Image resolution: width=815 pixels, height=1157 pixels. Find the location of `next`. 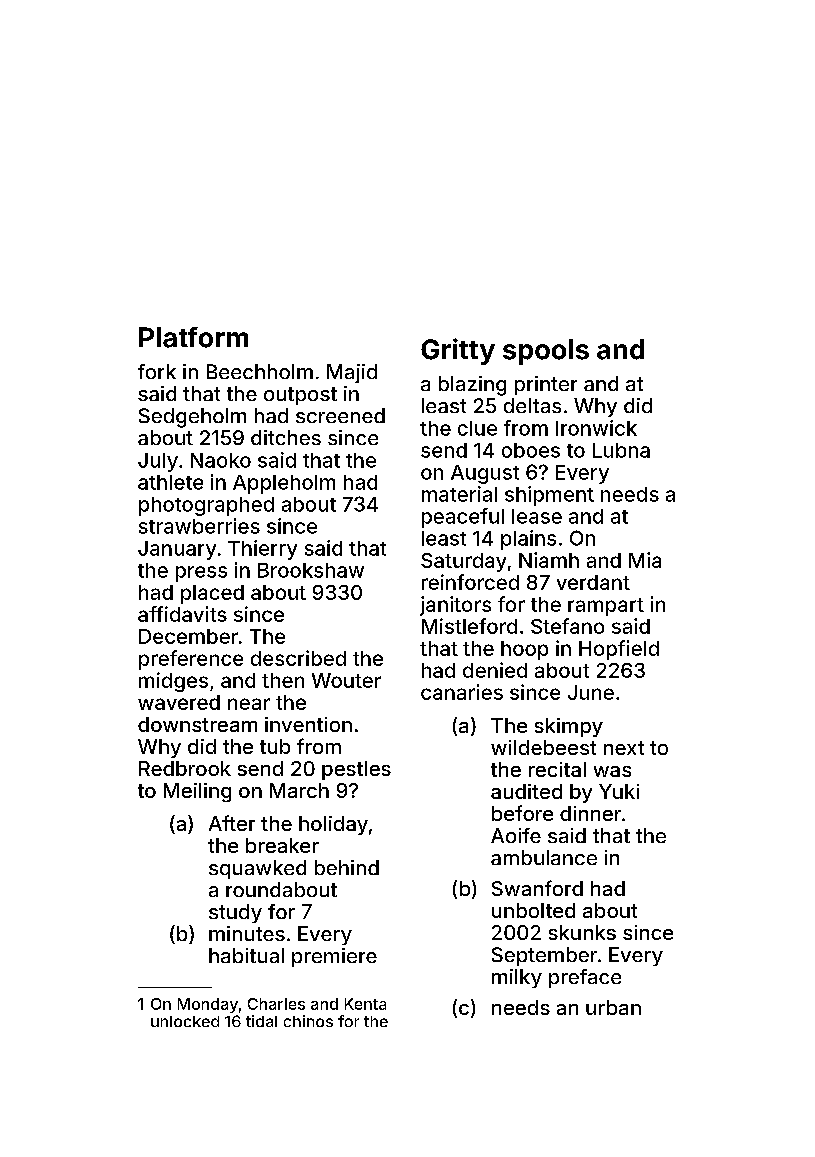

next is located at coordinates (624, 748).
